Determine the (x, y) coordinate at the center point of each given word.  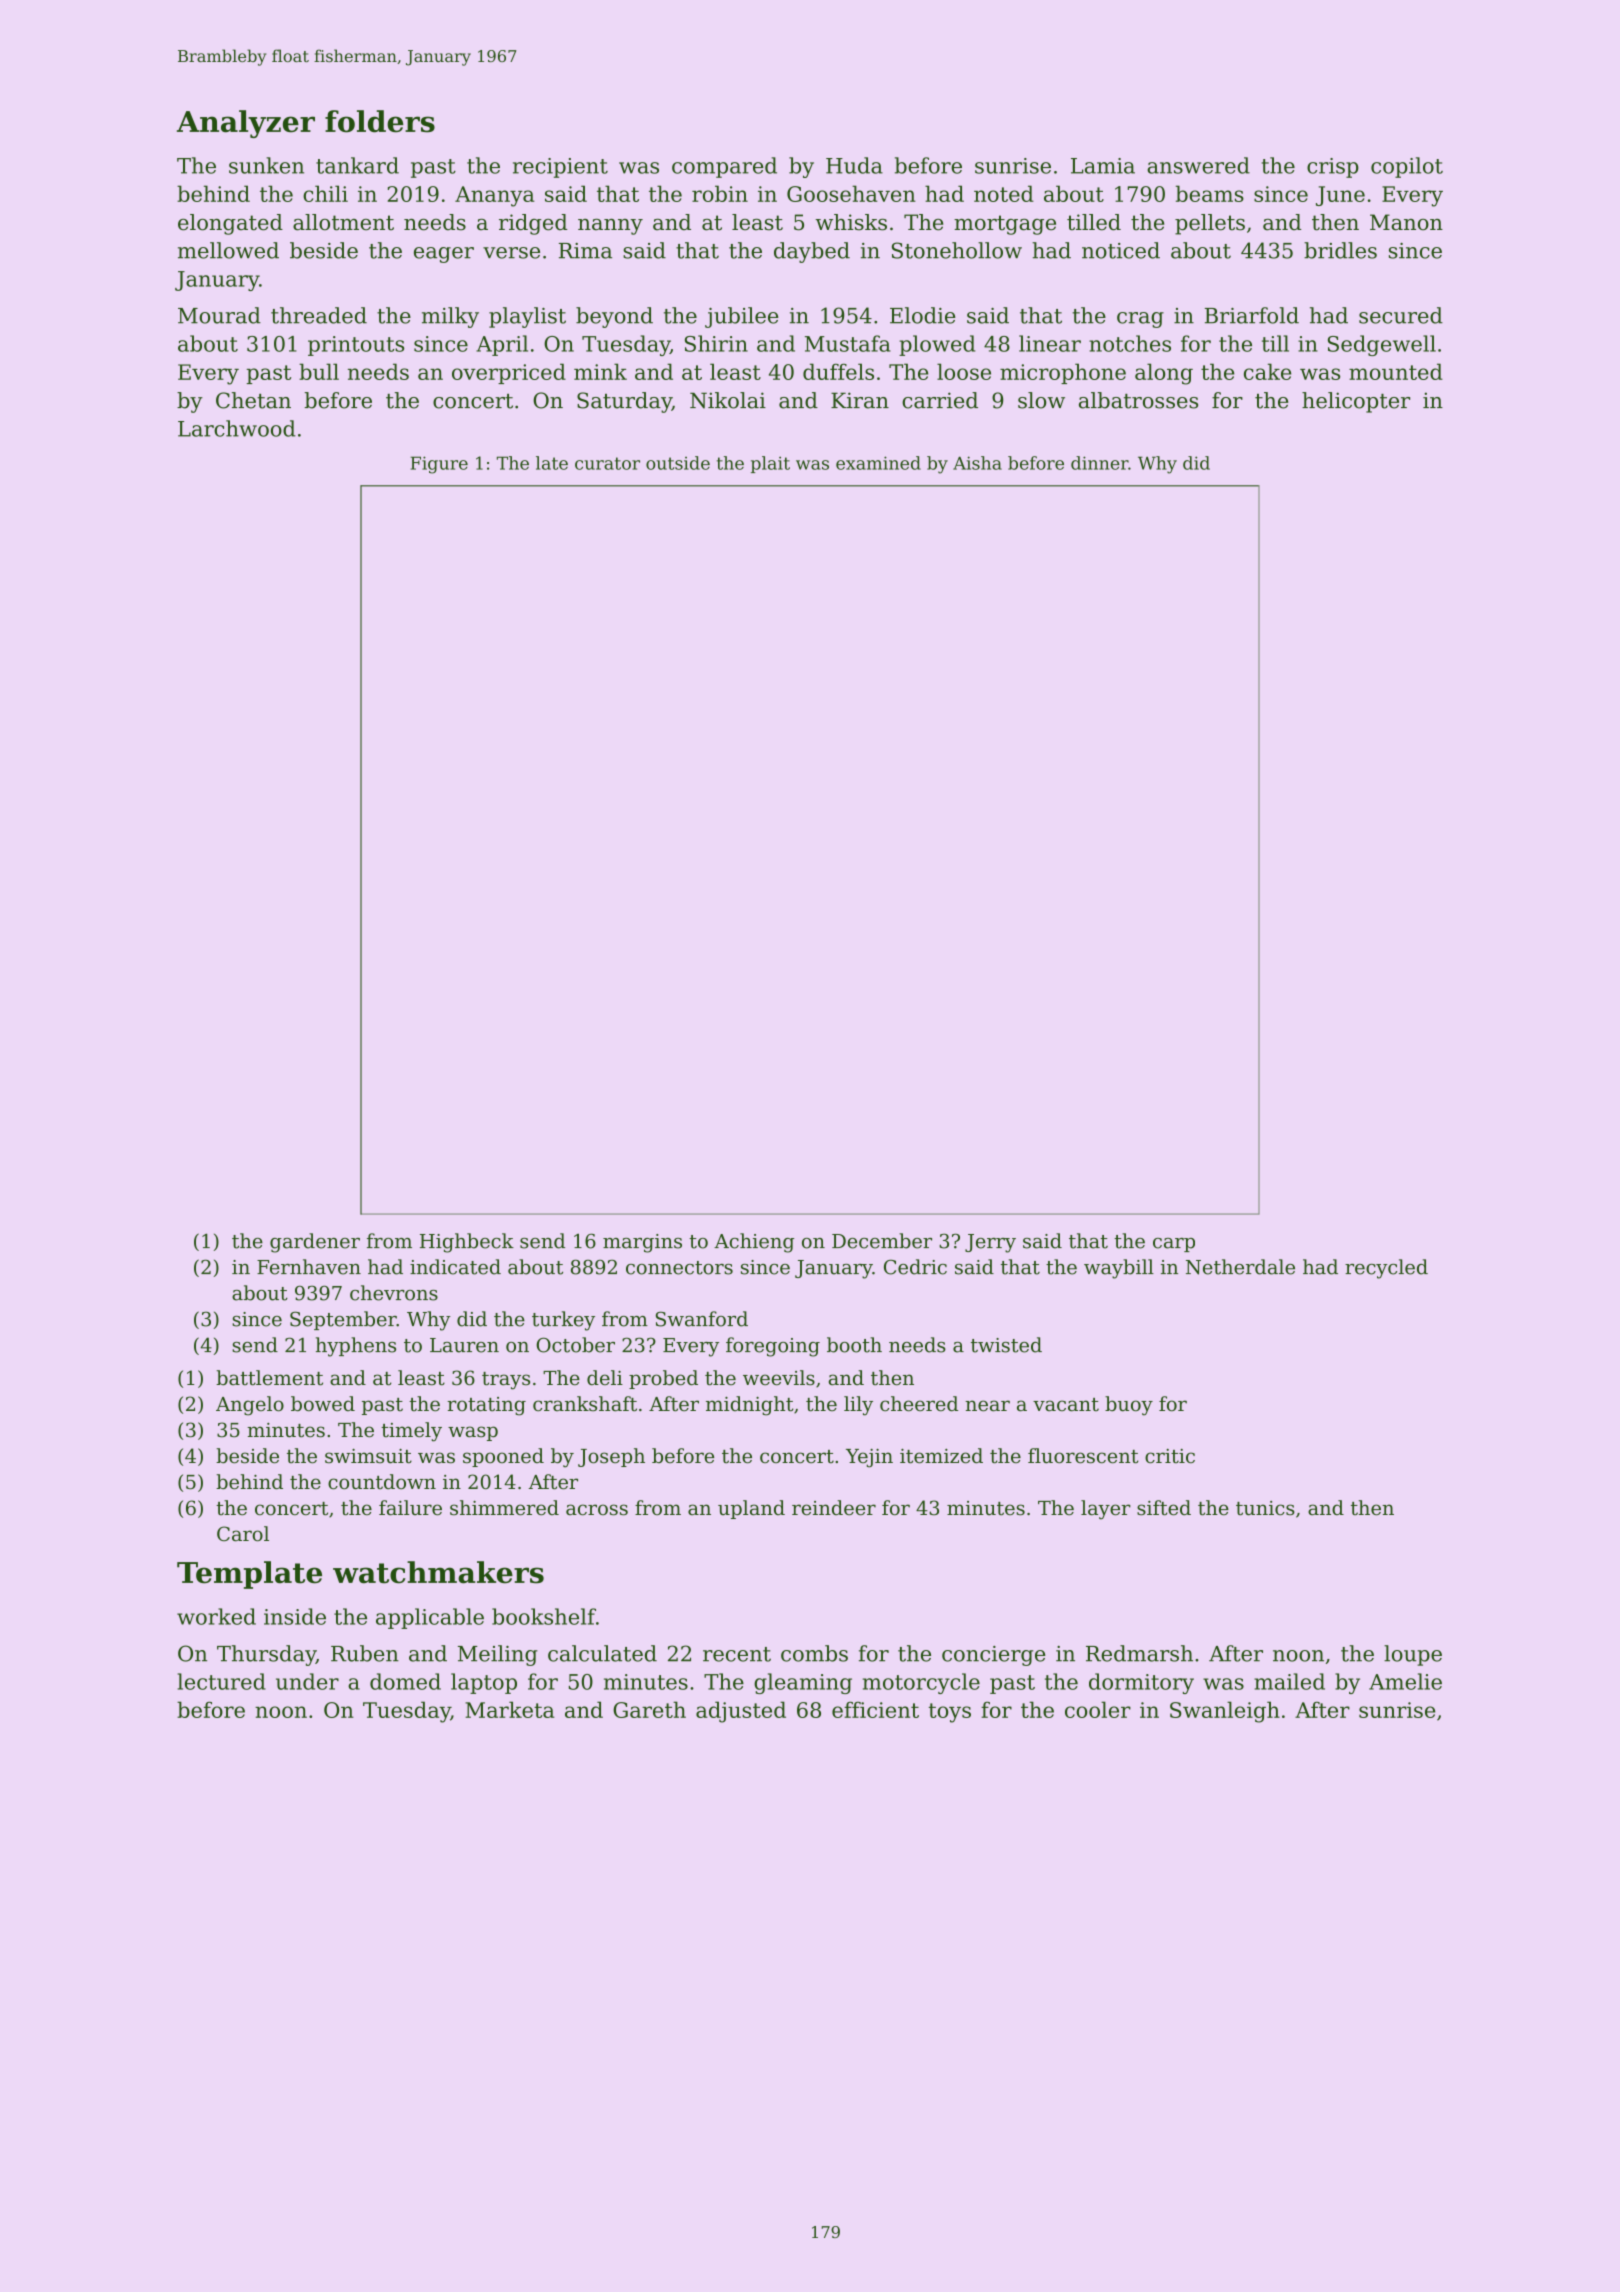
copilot (1407, 167)
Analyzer (246, 124)
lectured (222, 1681)
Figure (439, 465)
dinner (1099, 463)
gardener (315, 1243)
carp (1174, 1245)
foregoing (773, 1347)
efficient (875, 1709)
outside (678, 463)
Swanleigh (1225, 1712)
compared (724, 167)
